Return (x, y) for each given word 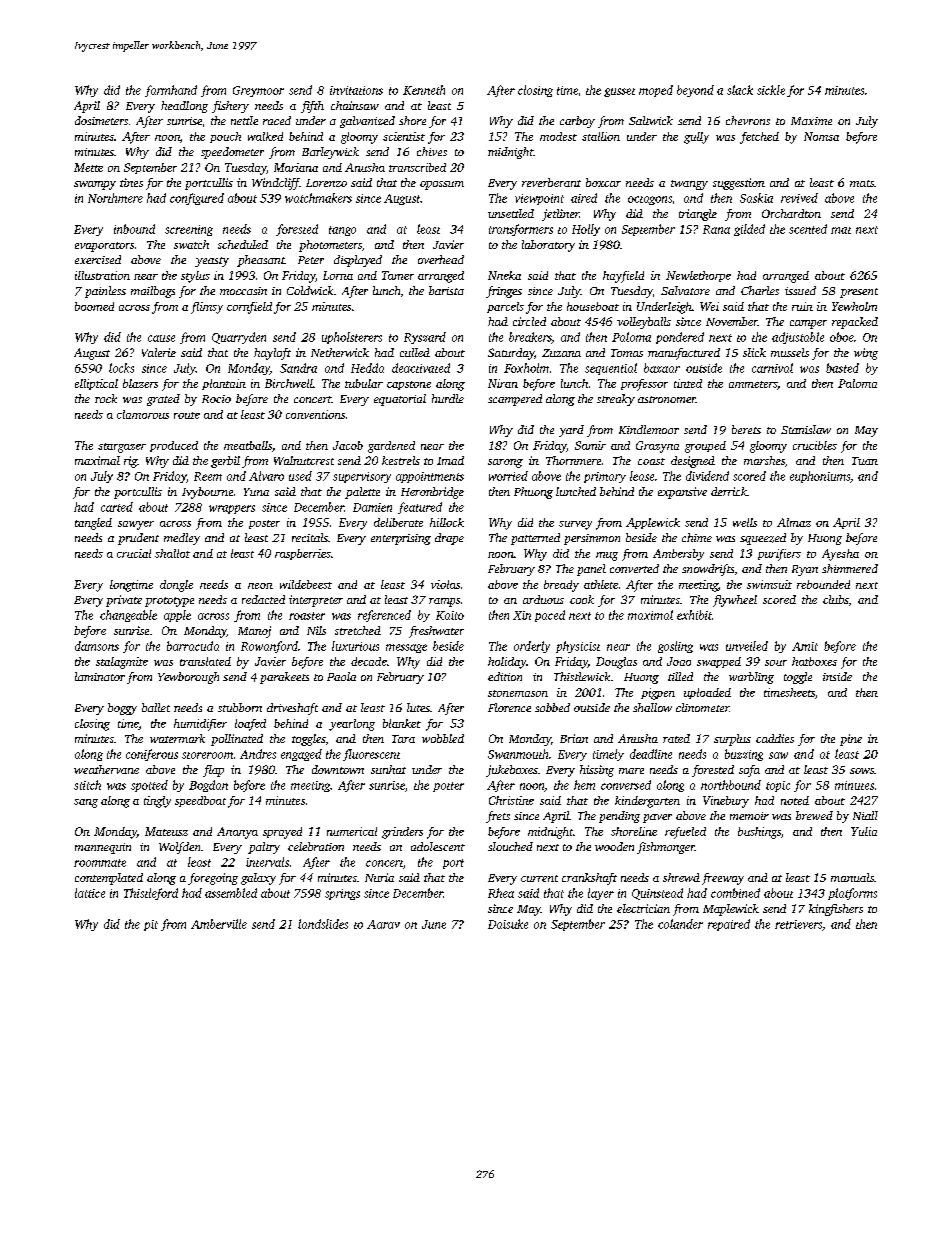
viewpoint (539, 199)
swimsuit (769, 584)
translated (205, 661)
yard (571, 431)
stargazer (122, 448)
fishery (230, 107)
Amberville (219, 924)
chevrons (748, 120)
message (406, 648)
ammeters (753, 384)
